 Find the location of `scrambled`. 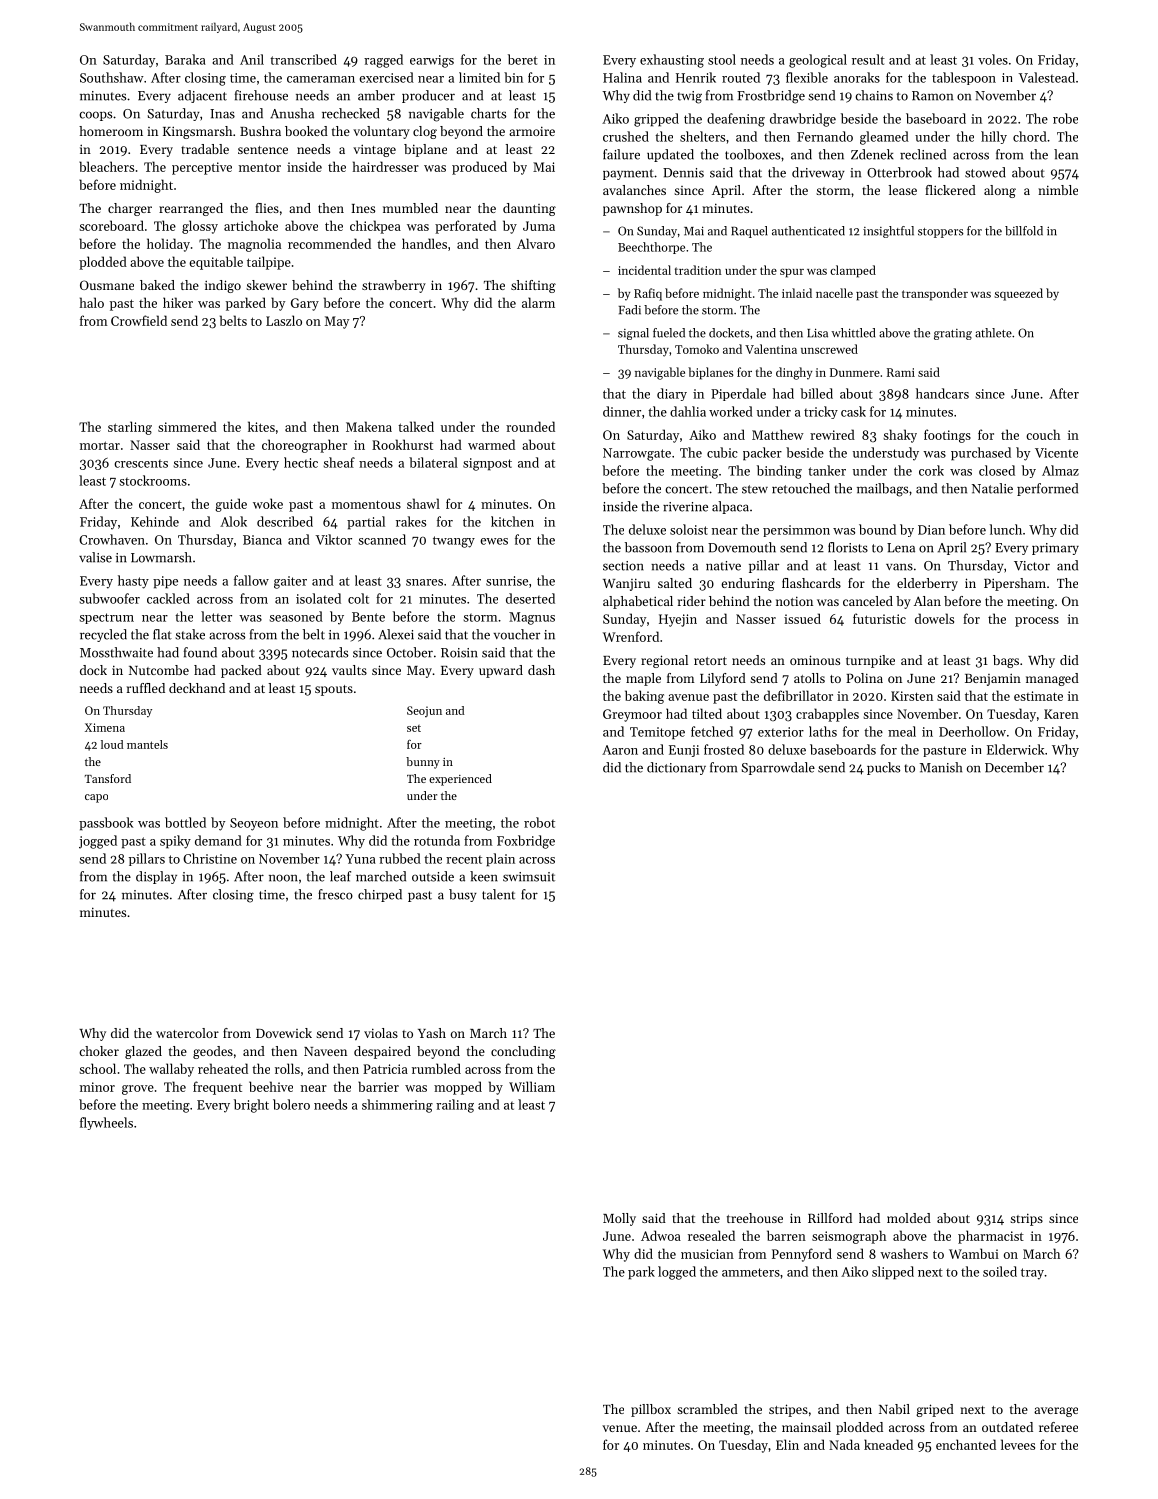

scrambled is located at coordinates (707, 1409).
